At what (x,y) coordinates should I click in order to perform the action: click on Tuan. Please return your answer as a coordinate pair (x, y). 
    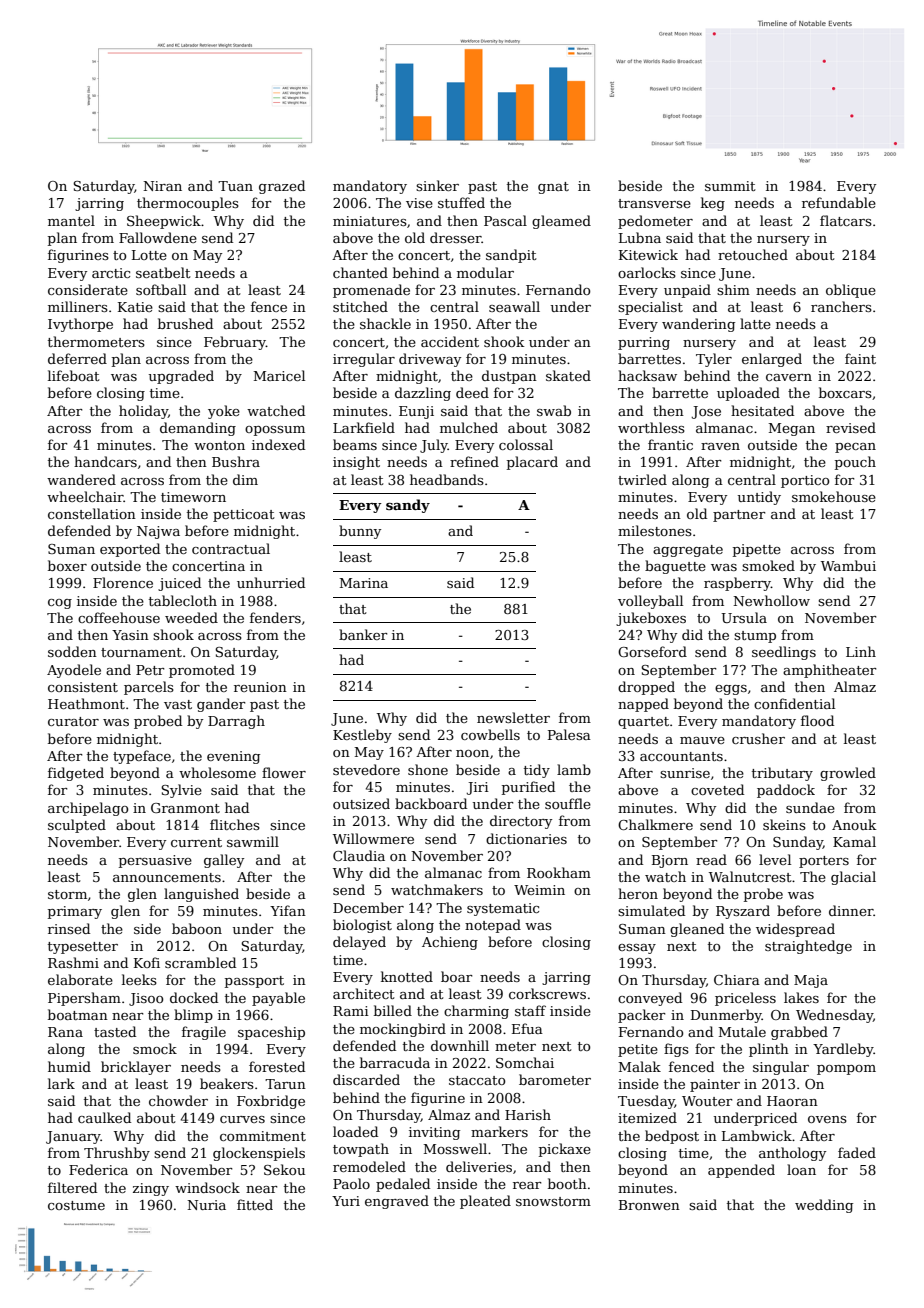
    Looking at the image, I should click on (235, 186).
